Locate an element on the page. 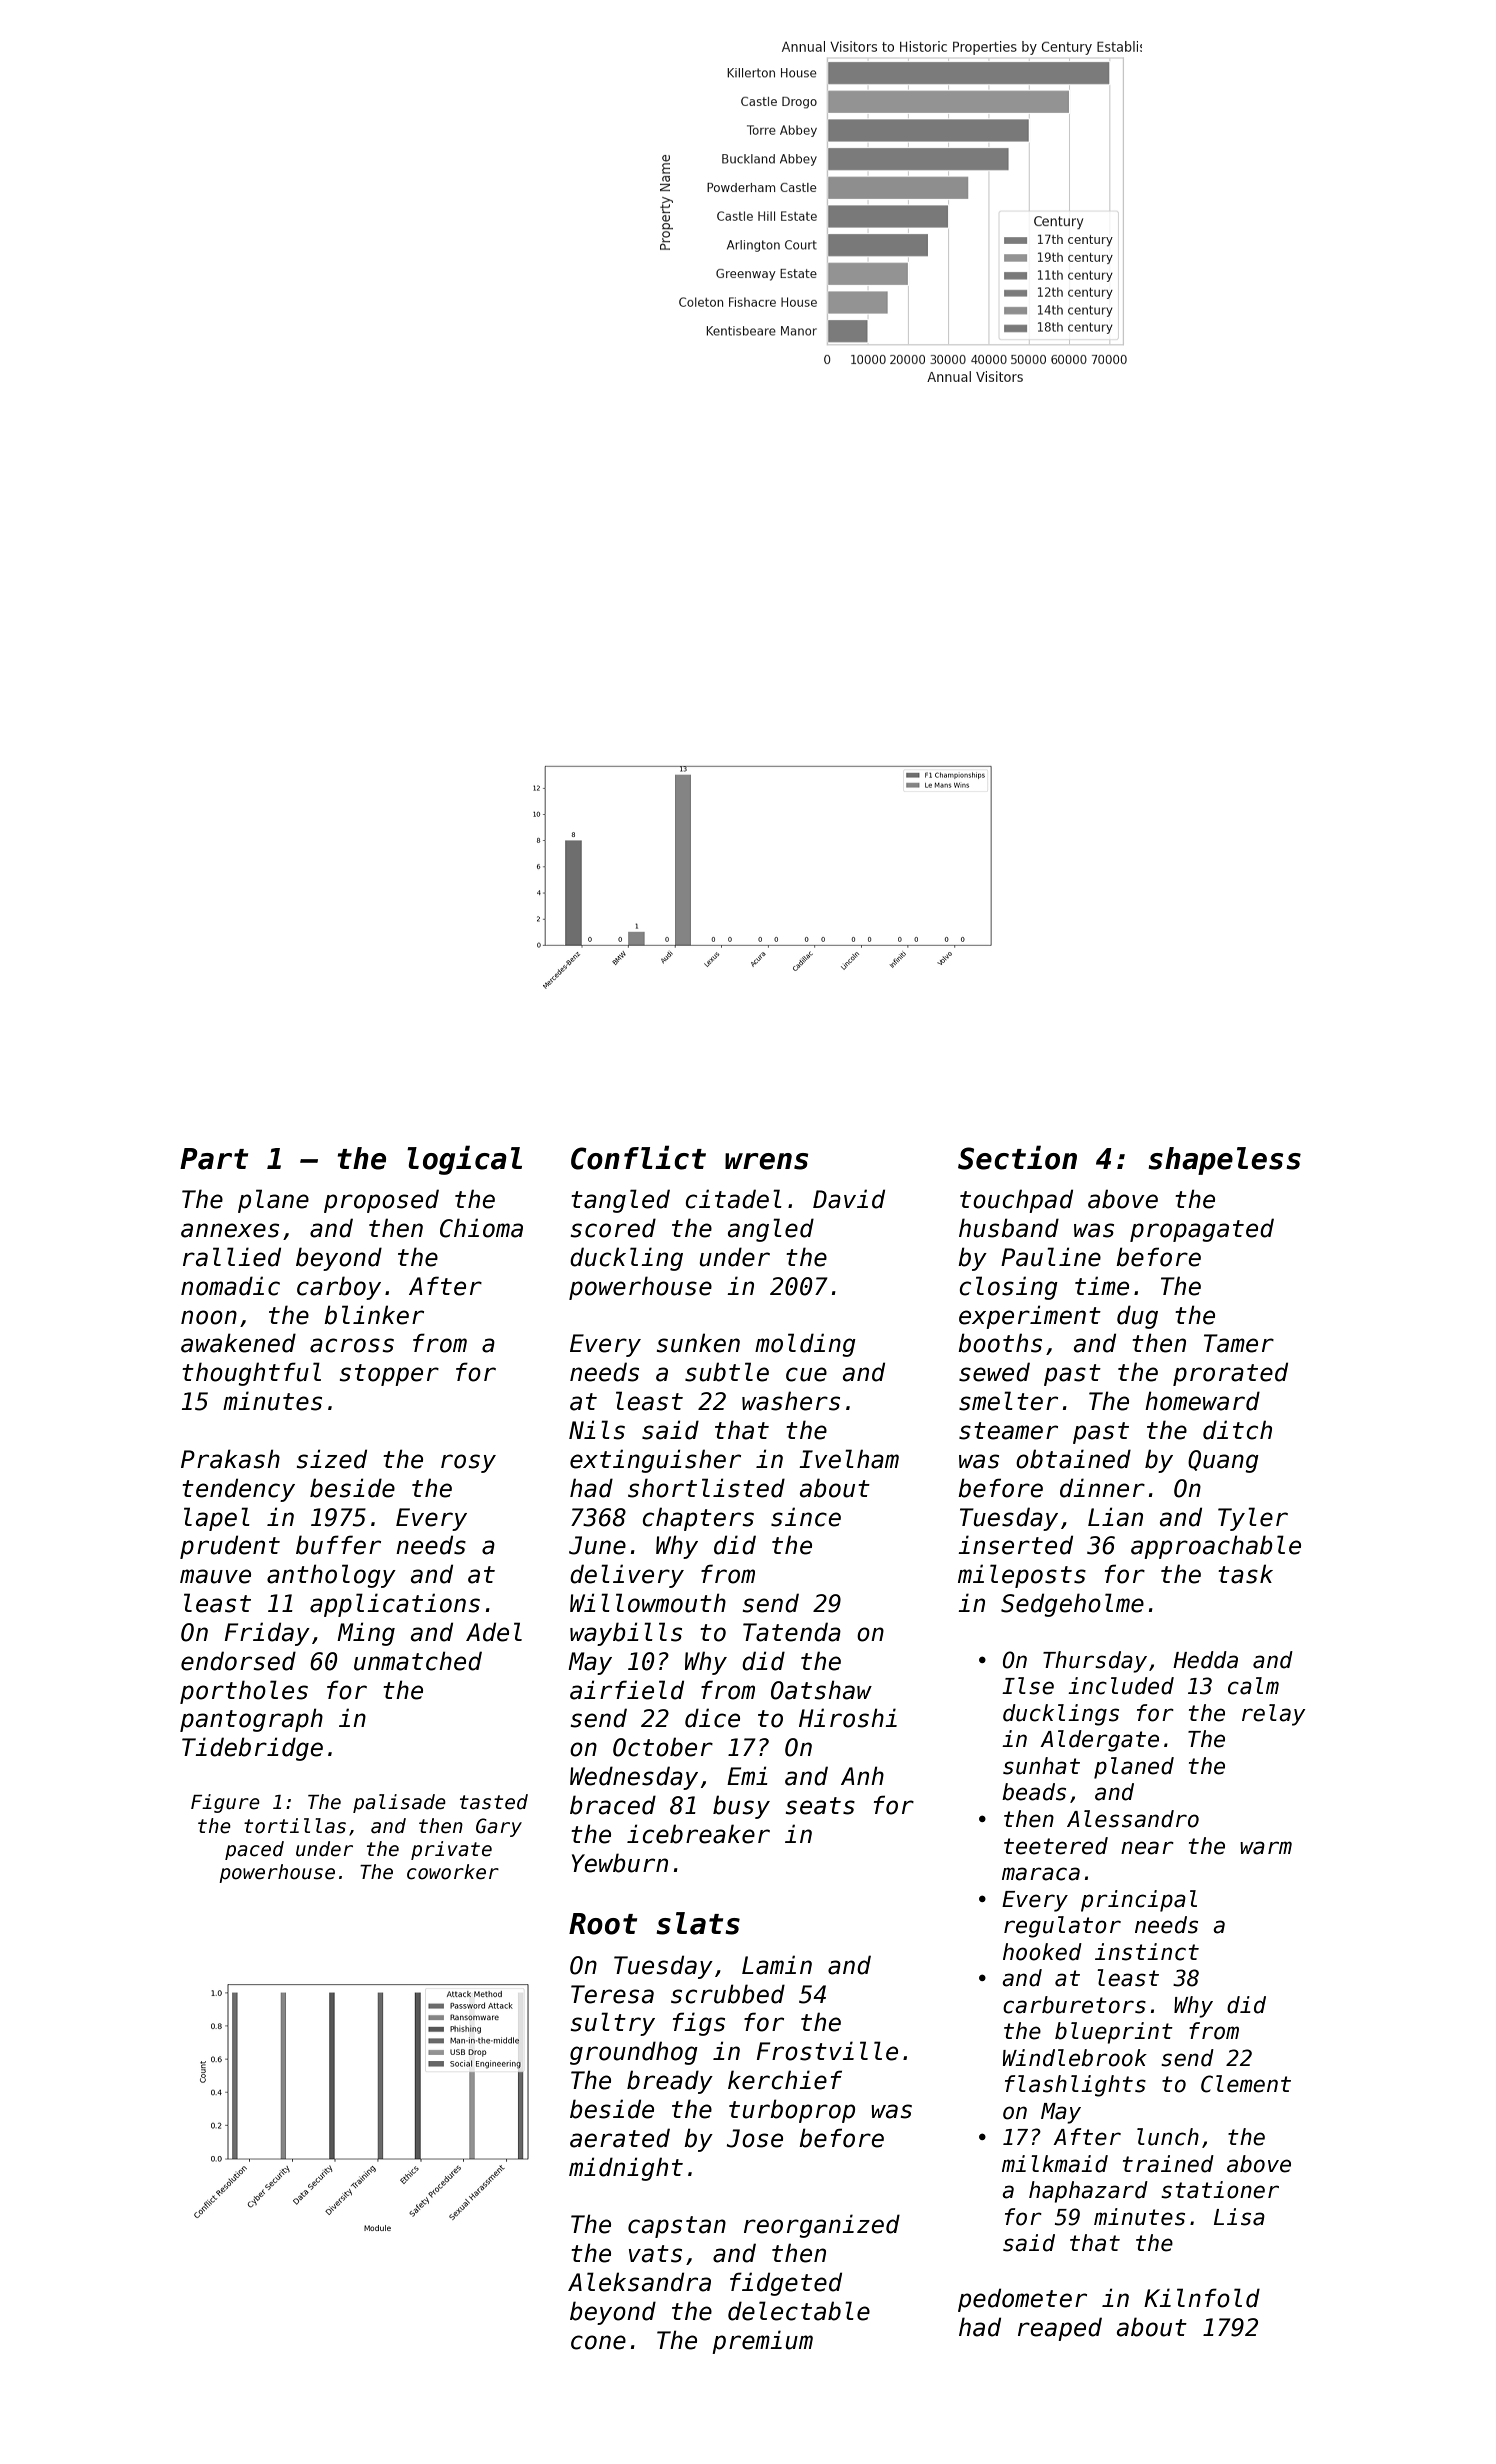  cone is located at coordinates (598, 2342).
